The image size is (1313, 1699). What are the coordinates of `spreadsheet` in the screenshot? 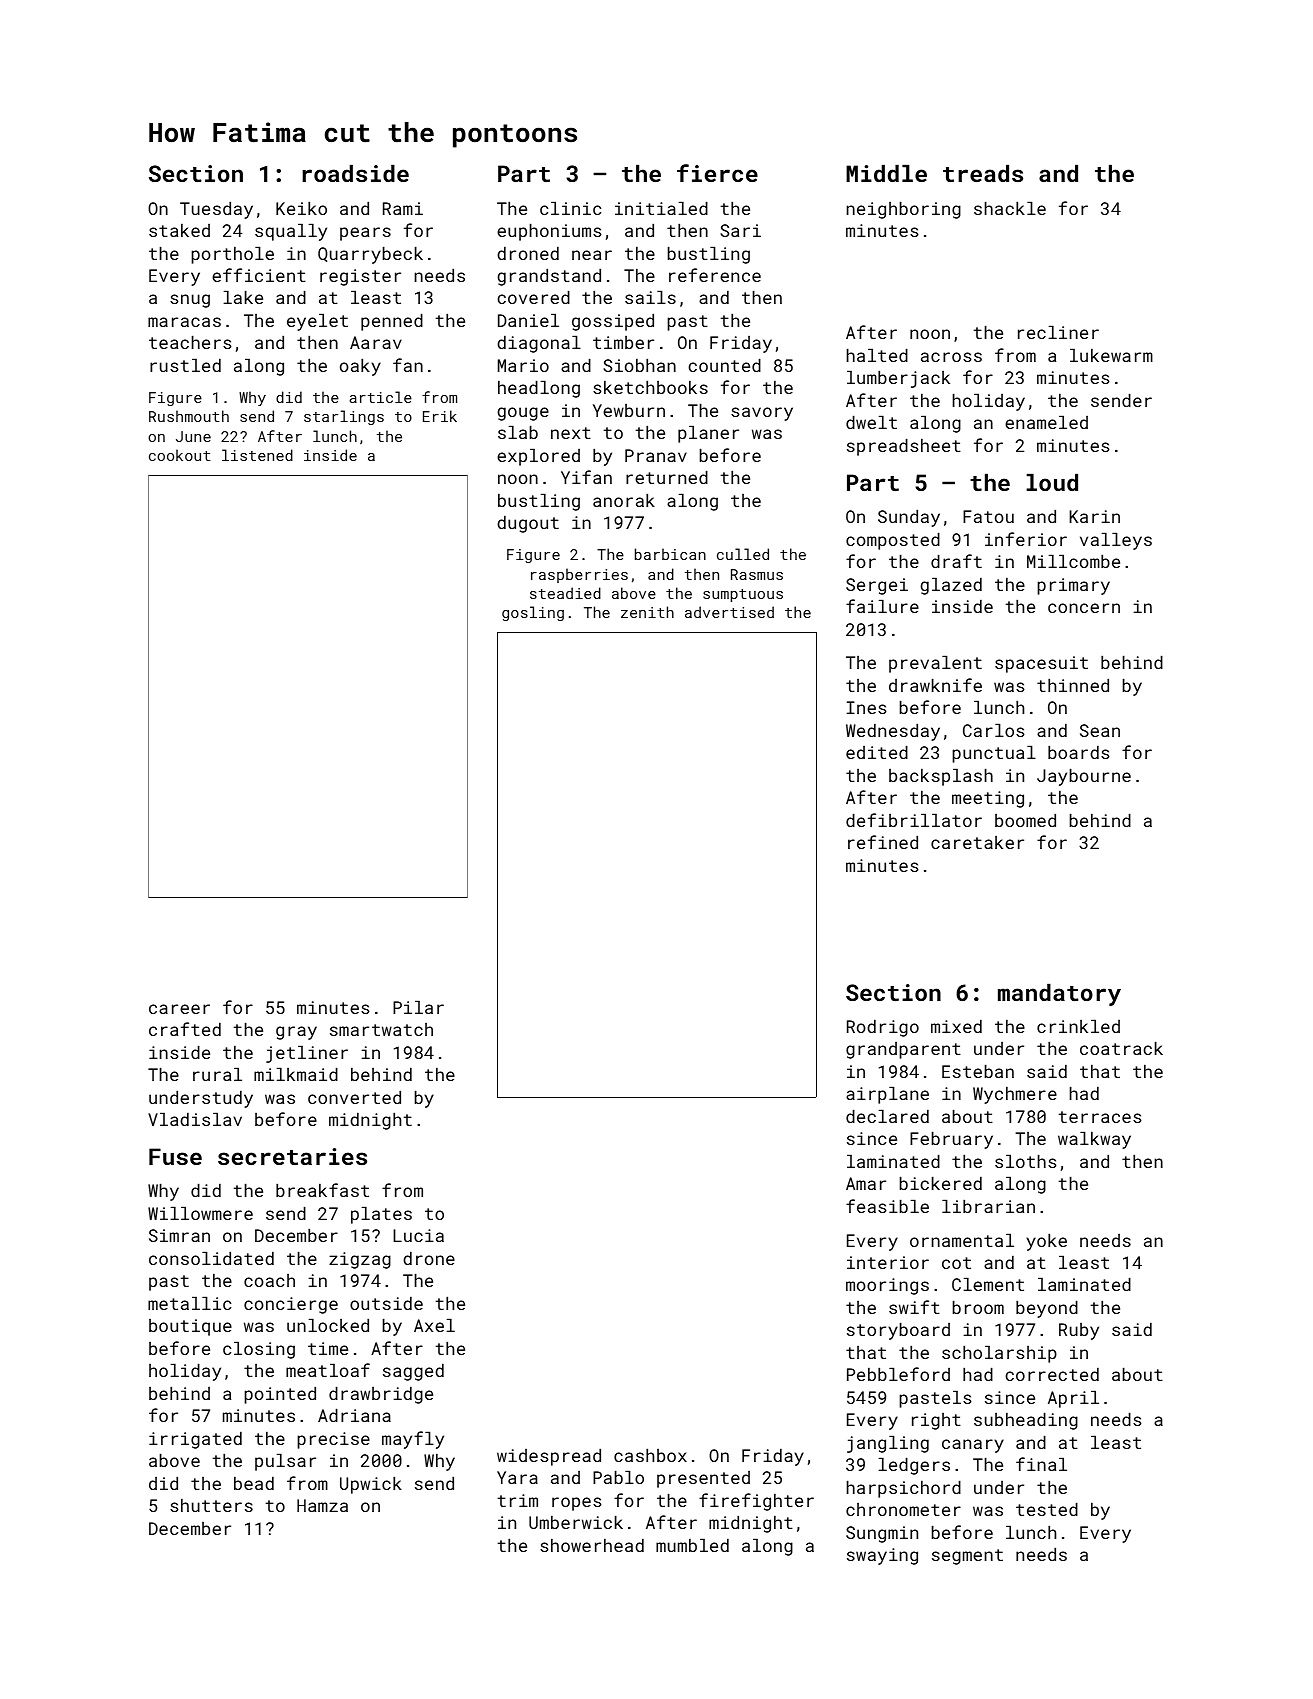 It's located at (904, 447).
